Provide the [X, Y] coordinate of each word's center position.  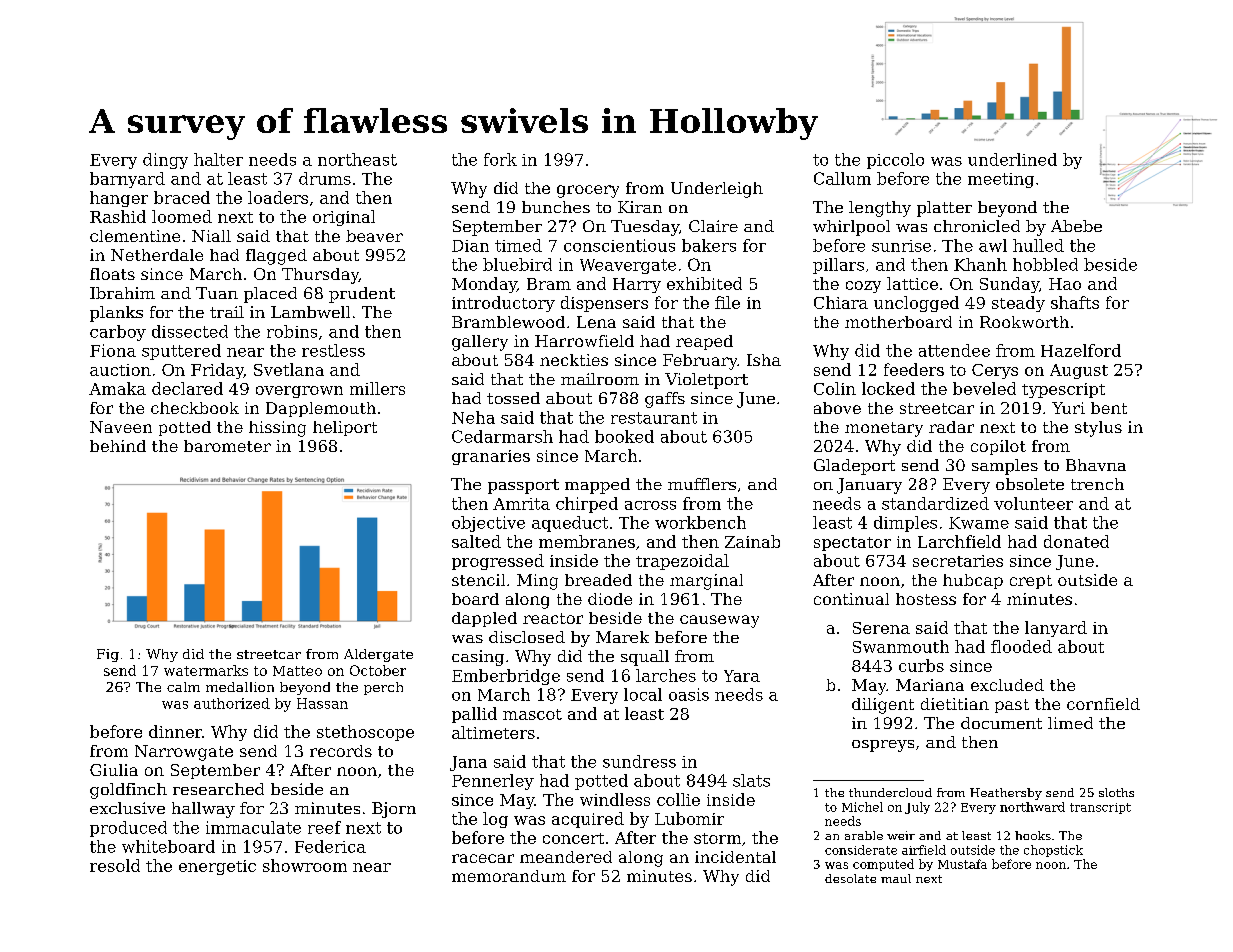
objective [488, 524]
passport [523, 486]
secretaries [958, 561]
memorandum [509, 876]
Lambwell [310, 312]
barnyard [127, 180]
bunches [556, 207]
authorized [232, 703]
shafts [1075, 302]
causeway [719, 621]
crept [1031, 582]
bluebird [517, 264]
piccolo [895, 161]
